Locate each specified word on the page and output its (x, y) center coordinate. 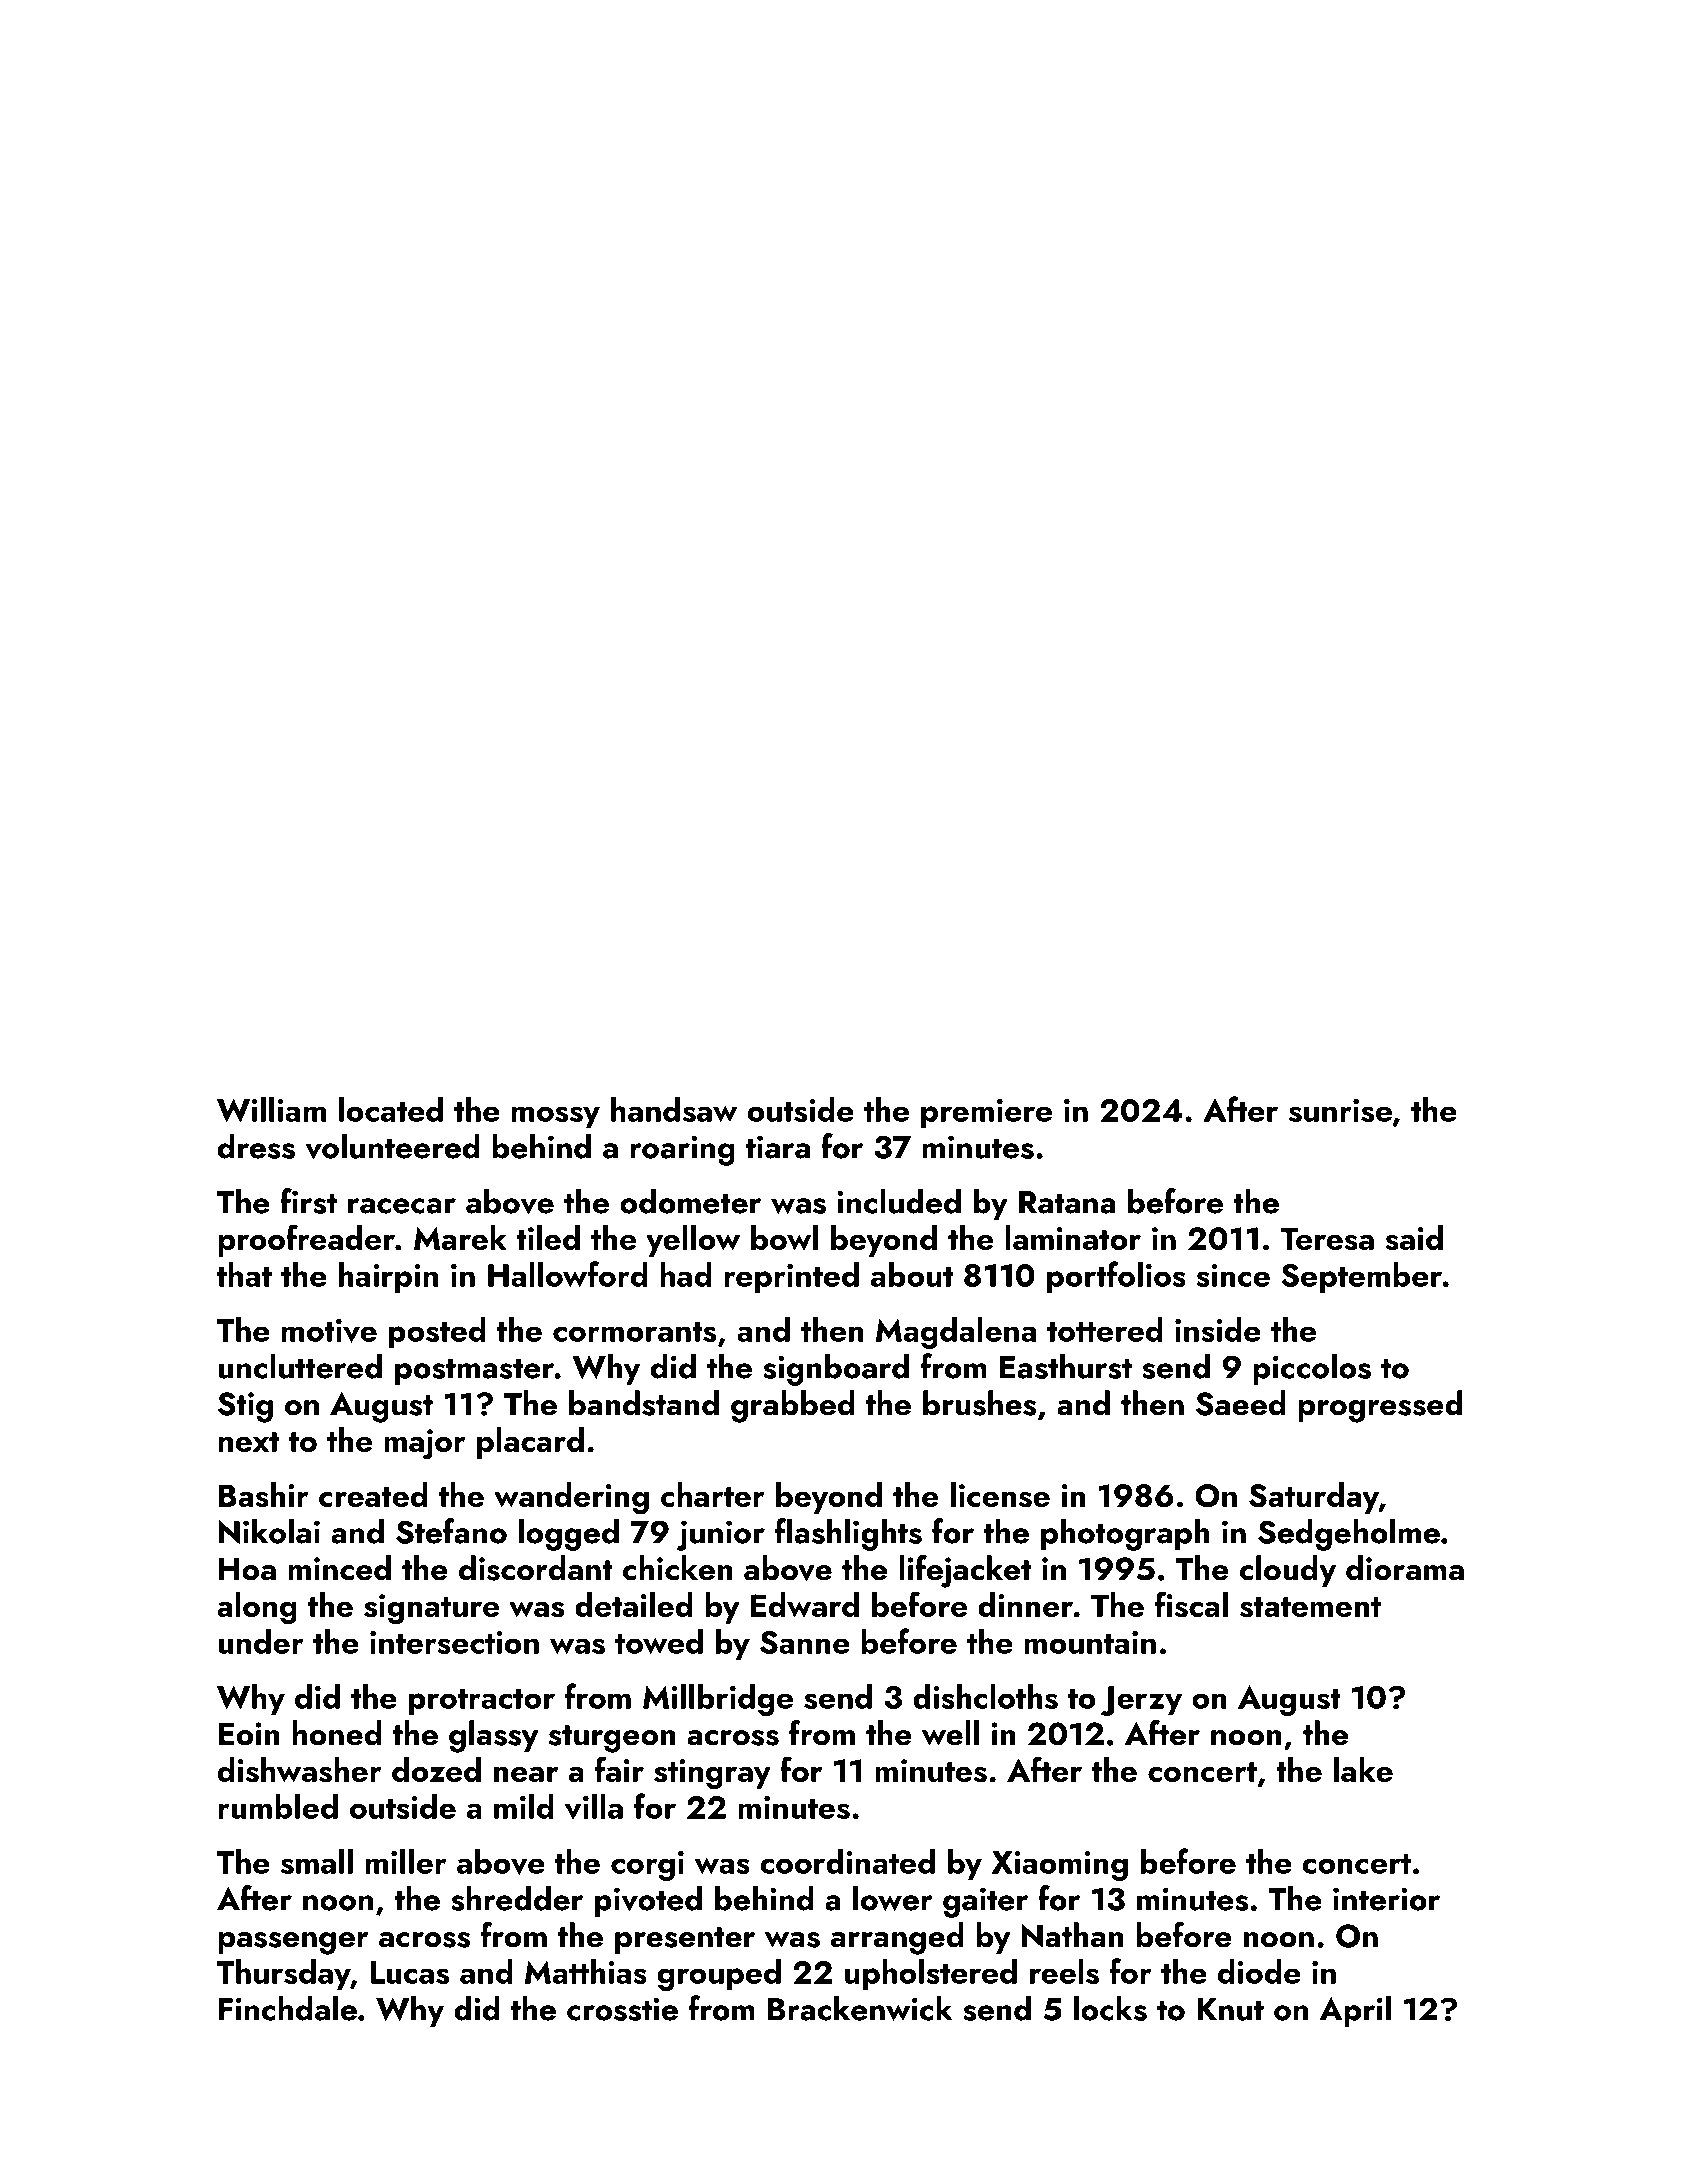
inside (1218, 1329)
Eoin (249, 1734)
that (244, 1274)
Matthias (586, 1971)
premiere (986, 1114)
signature (431, 1609)
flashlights (848, 1534)
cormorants (634, 1332)
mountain (1090, 1642)
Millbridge (718, 1700)
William (271, 1110)
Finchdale (288, 2008)
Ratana (1067, 1202)
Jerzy (1141, 1701)
